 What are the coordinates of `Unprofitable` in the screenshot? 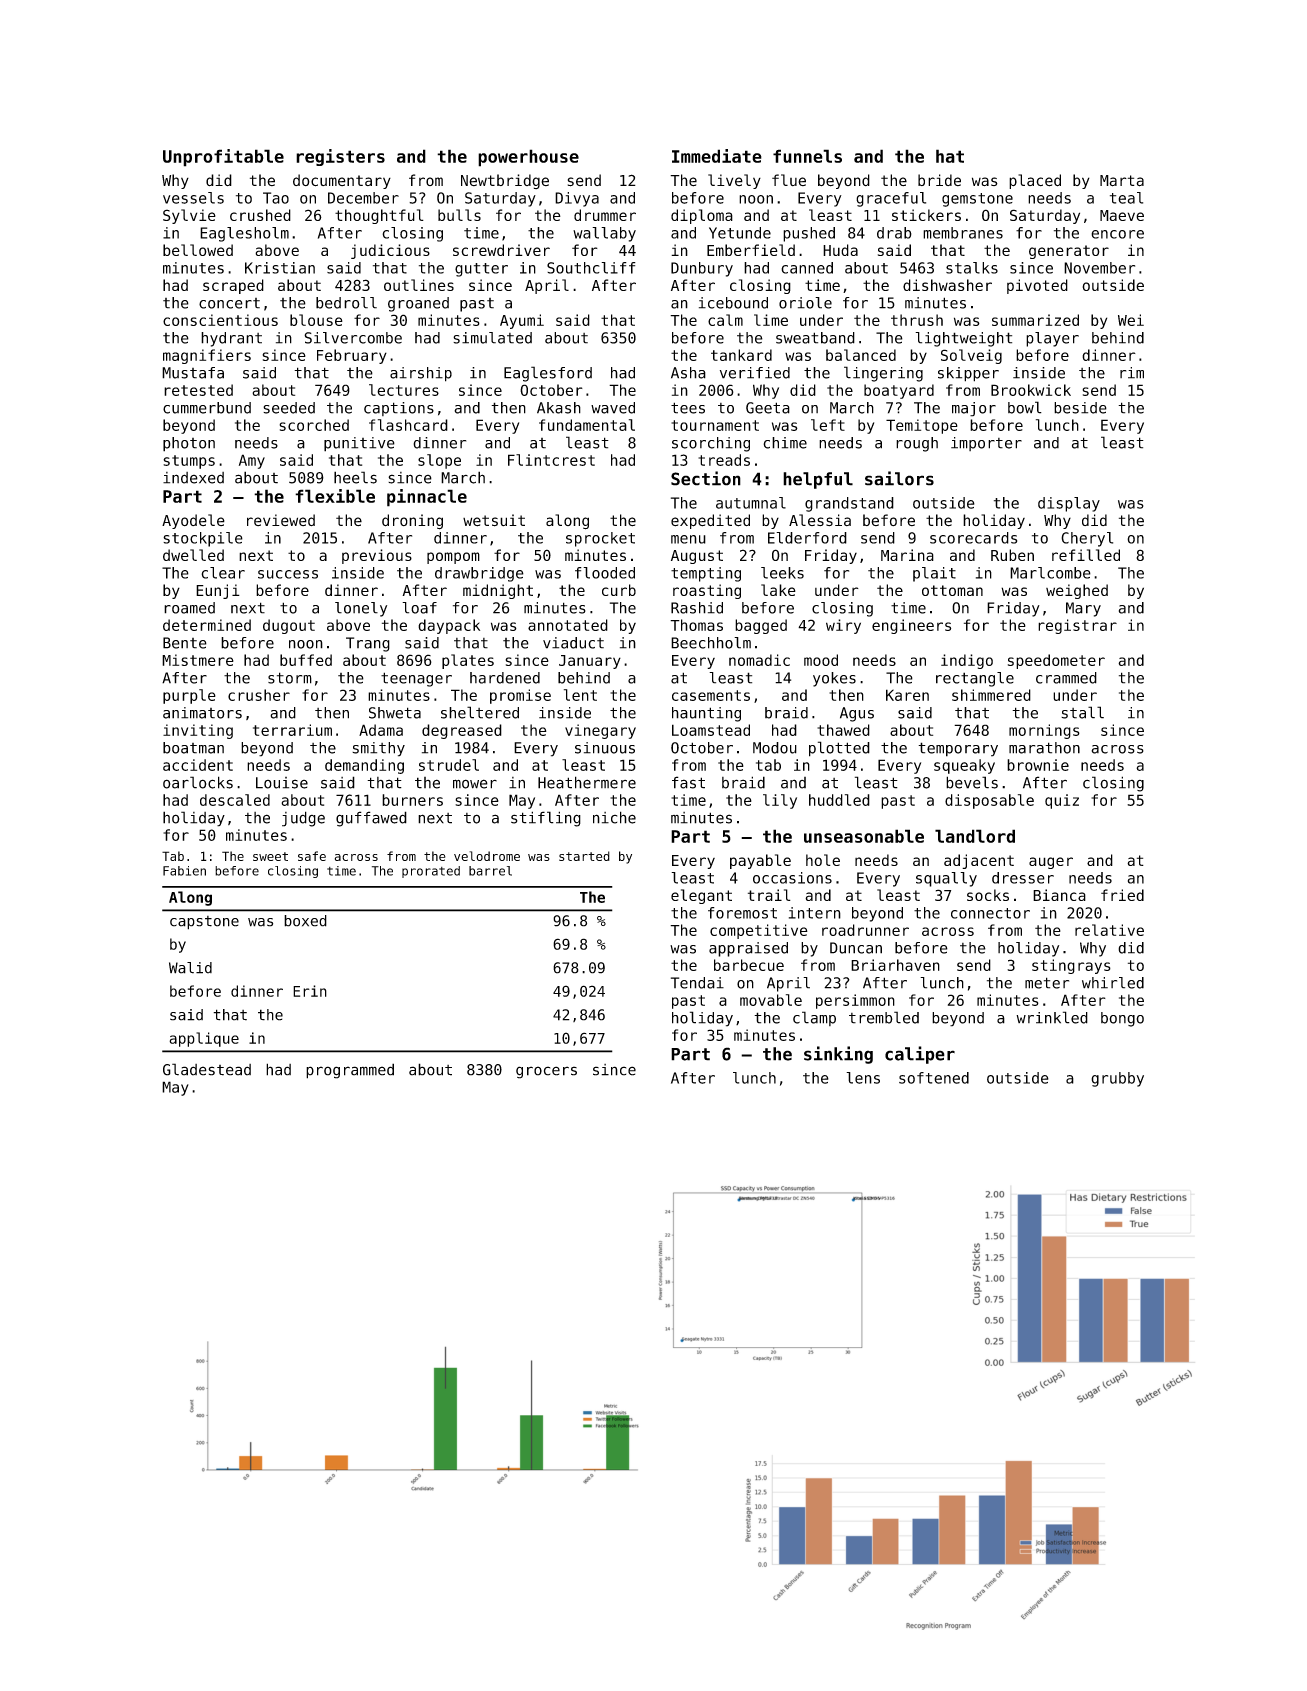 It's located at (223, 158).
